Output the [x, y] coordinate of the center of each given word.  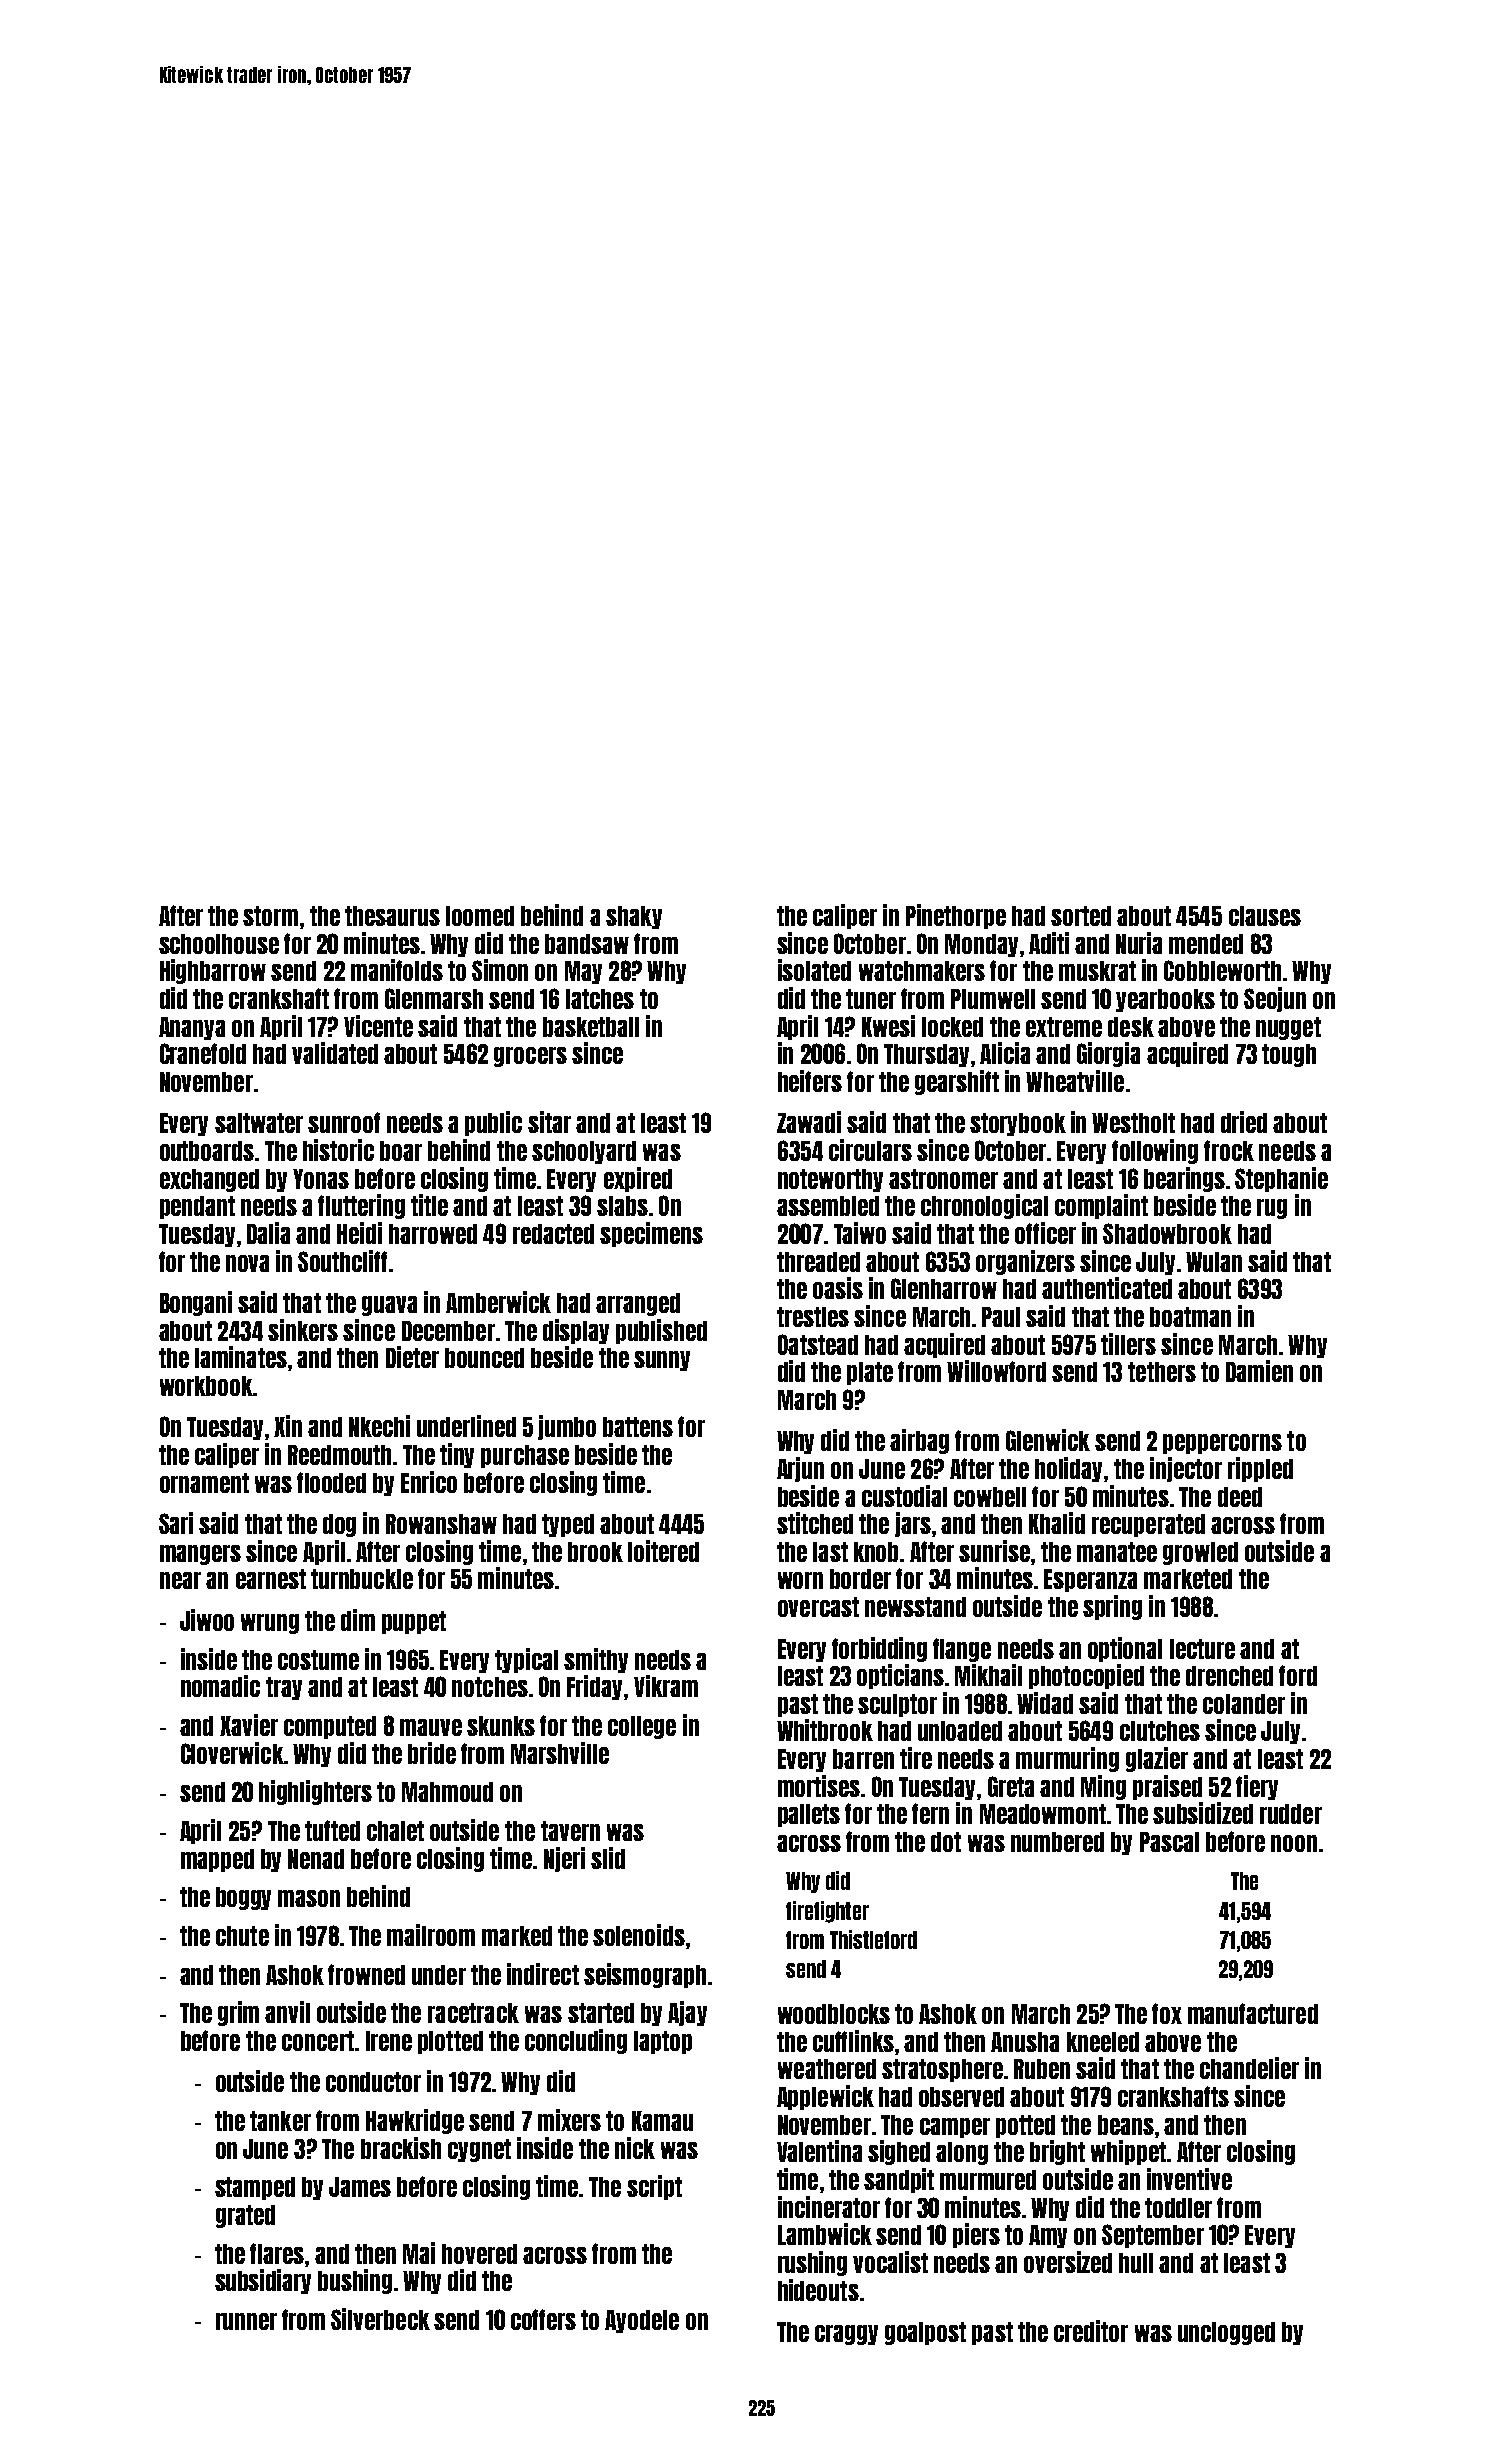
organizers [1025, 1262]
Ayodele [642, 2321]
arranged [638, 1304]
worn [800, 1580]
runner [246, 2321]
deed [1240, 1497]
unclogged [1226, 2333]
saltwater [259, 1123]
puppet [414, 1622]
